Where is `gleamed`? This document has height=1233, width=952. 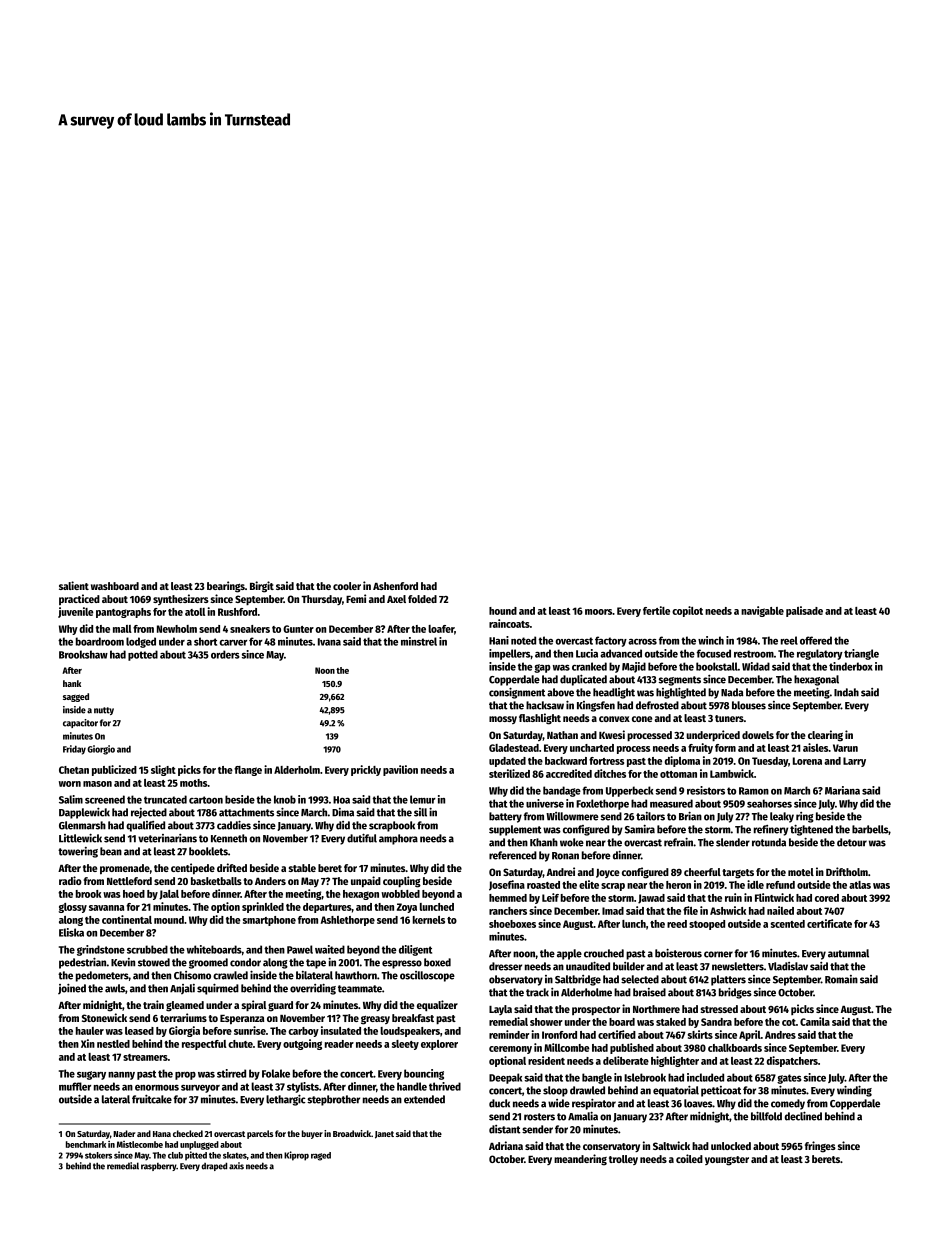
gleamed is located at coordinates (185, 1006).
